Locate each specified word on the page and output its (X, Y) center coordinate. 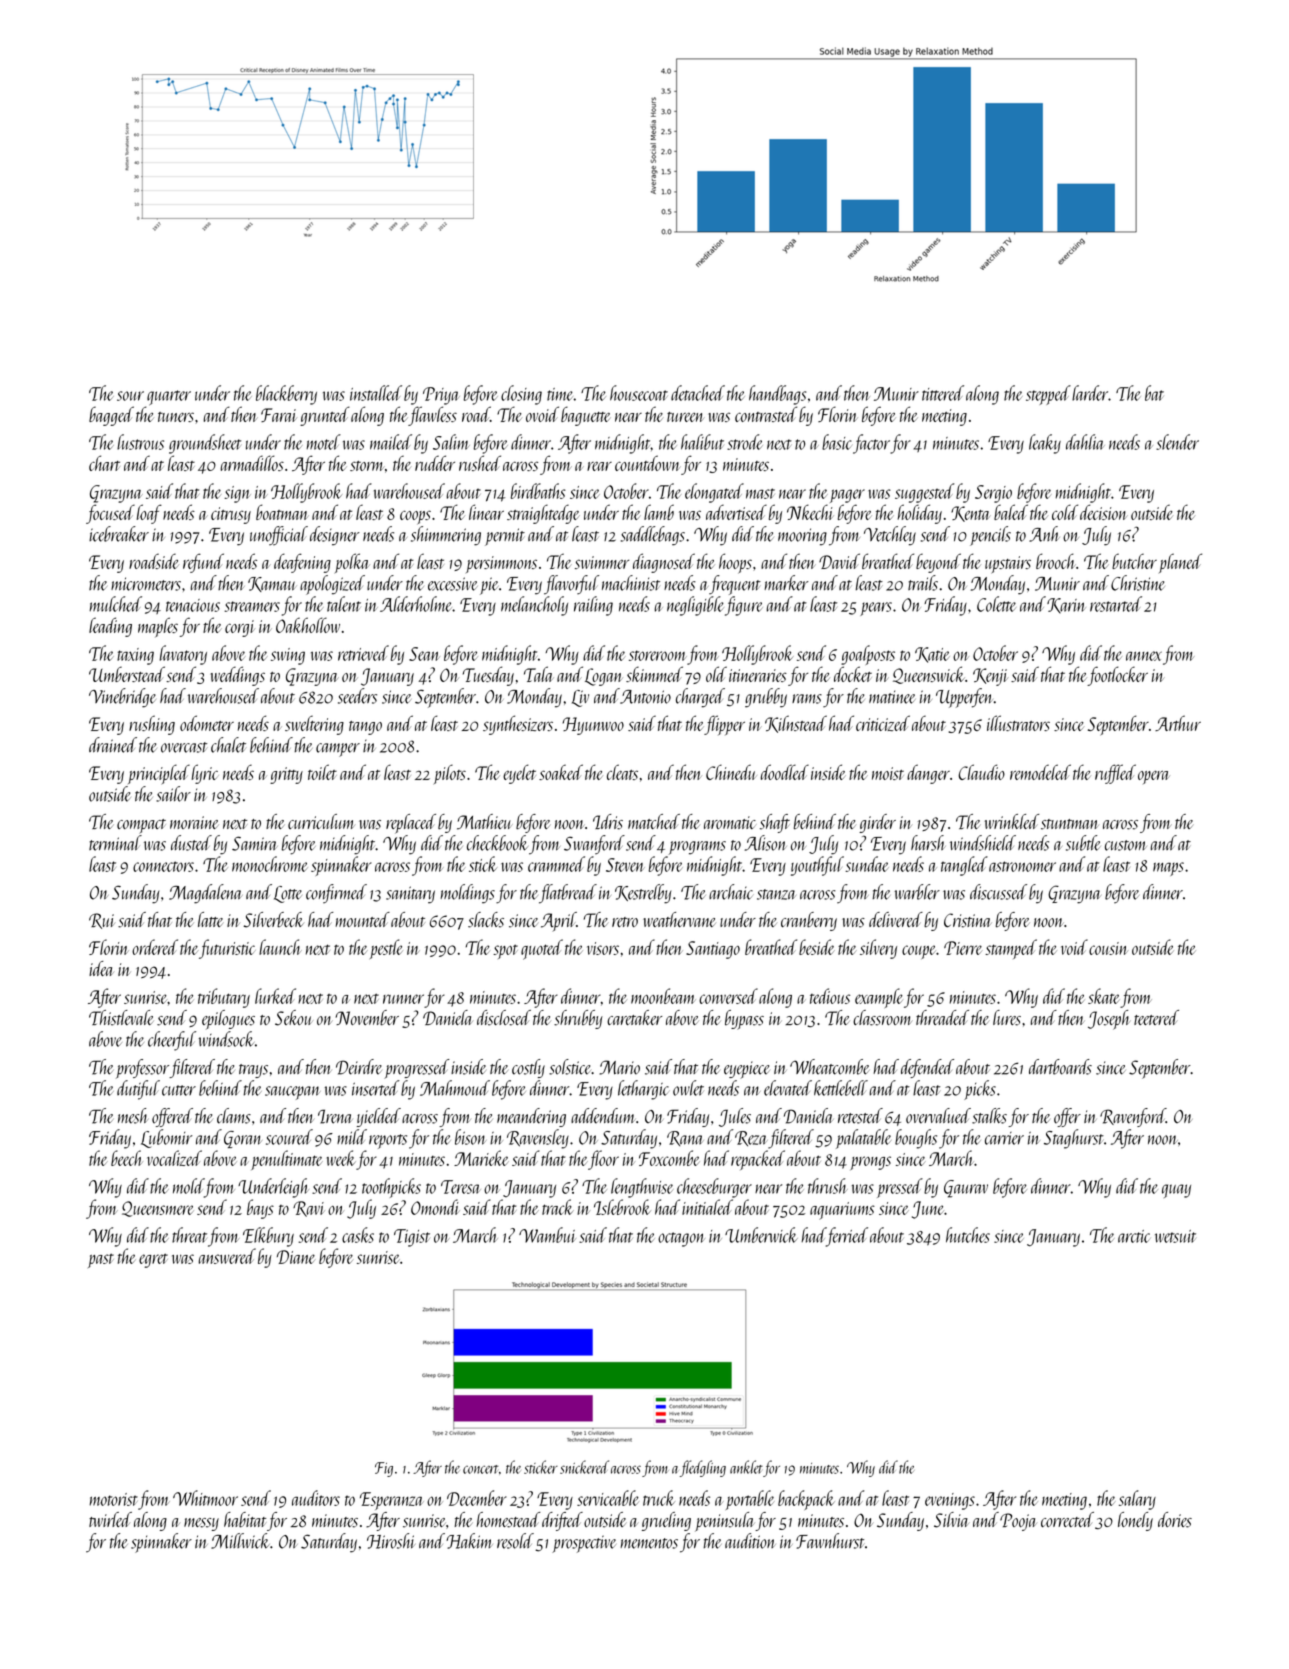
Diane (296, 1257)
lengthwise (642, 1188)
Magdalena (205, 894)
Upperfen (964, 698)
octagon (681, 1239)
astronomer (1022, 866)
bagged (111, 416)
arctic (1134, 1236)
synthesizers (518, 725)
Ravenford (1133, 1117)
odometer (207, 723)
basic (837, 442)
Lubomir (166, 1138)
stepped (1048, 395)
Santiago (713, 950)
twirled (110, 1519)
